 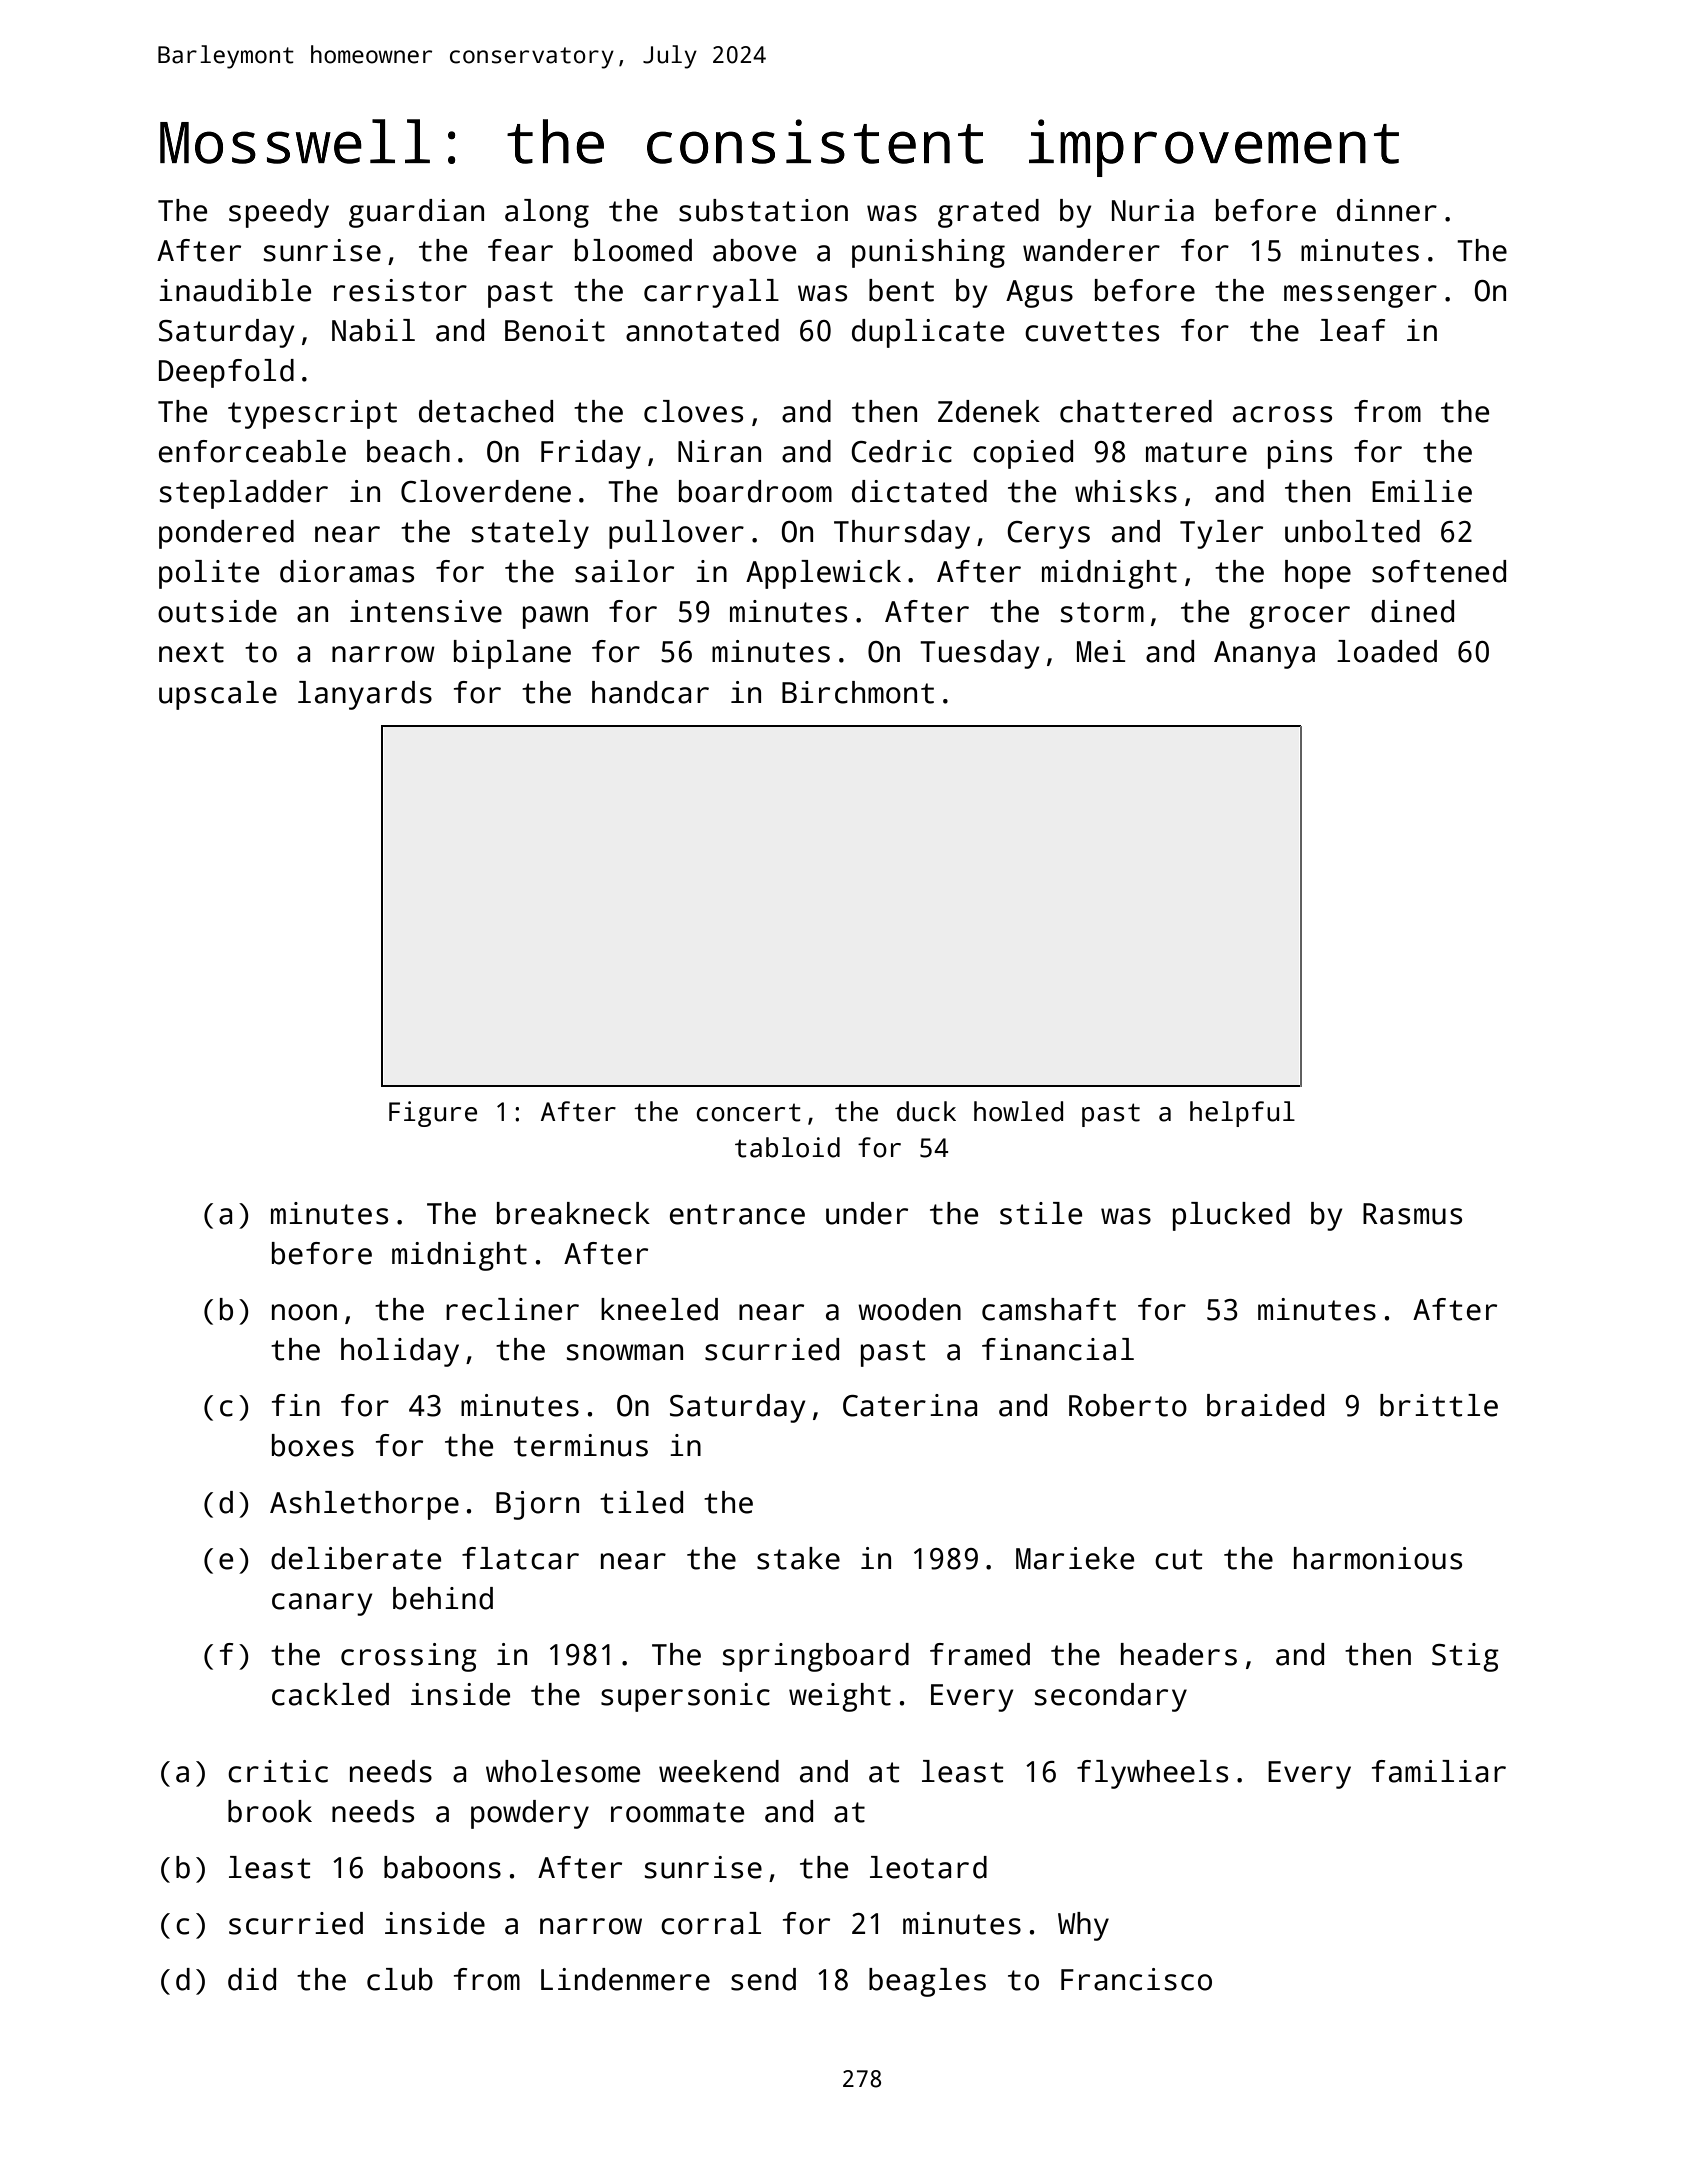 What do you see at coordinates (988, 213) in the screenshot?
I see `grated` at bounding box center [988, 213].
